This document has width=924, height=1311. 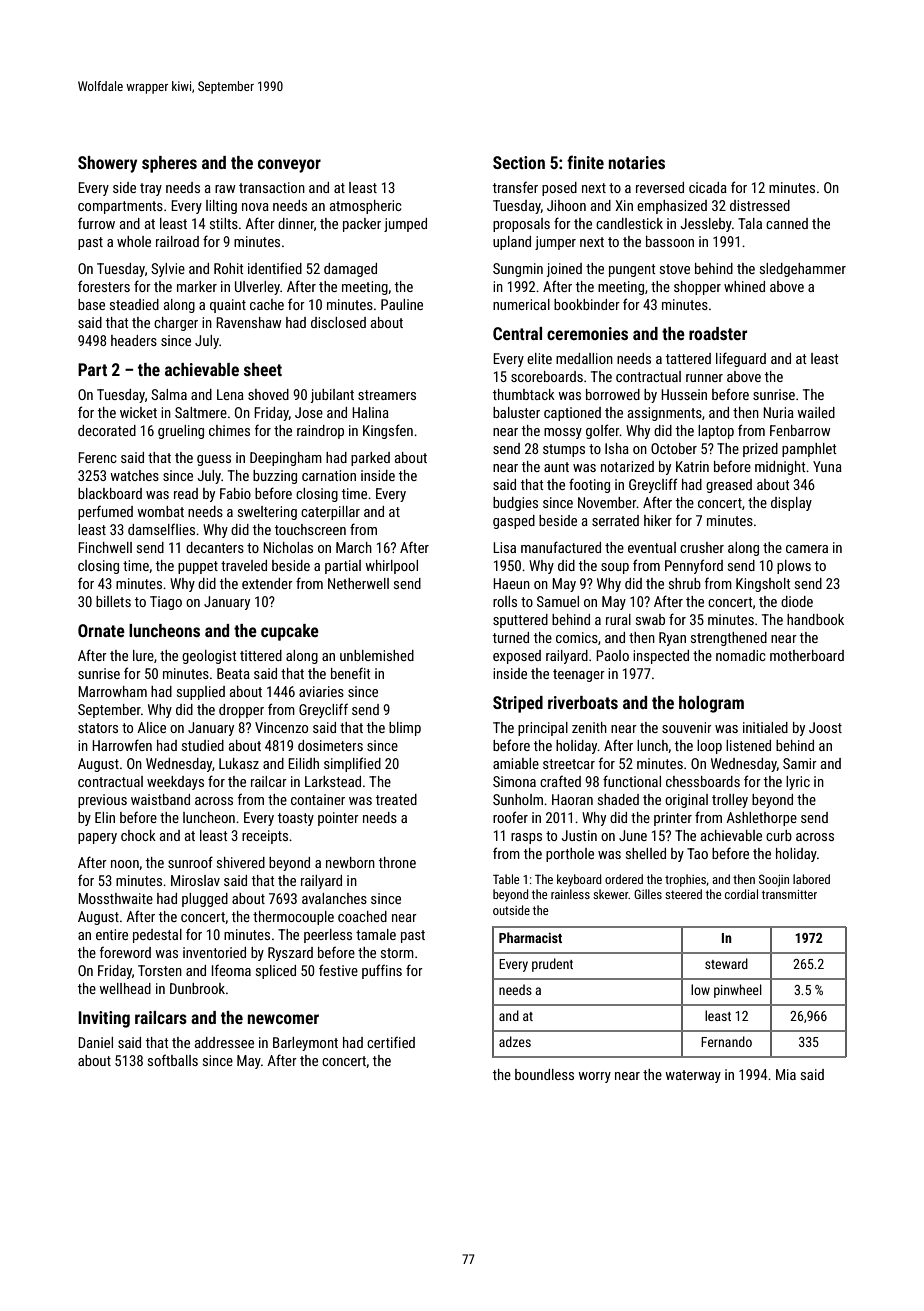 I want to click on motherboard, so click(x=807, y=655).
